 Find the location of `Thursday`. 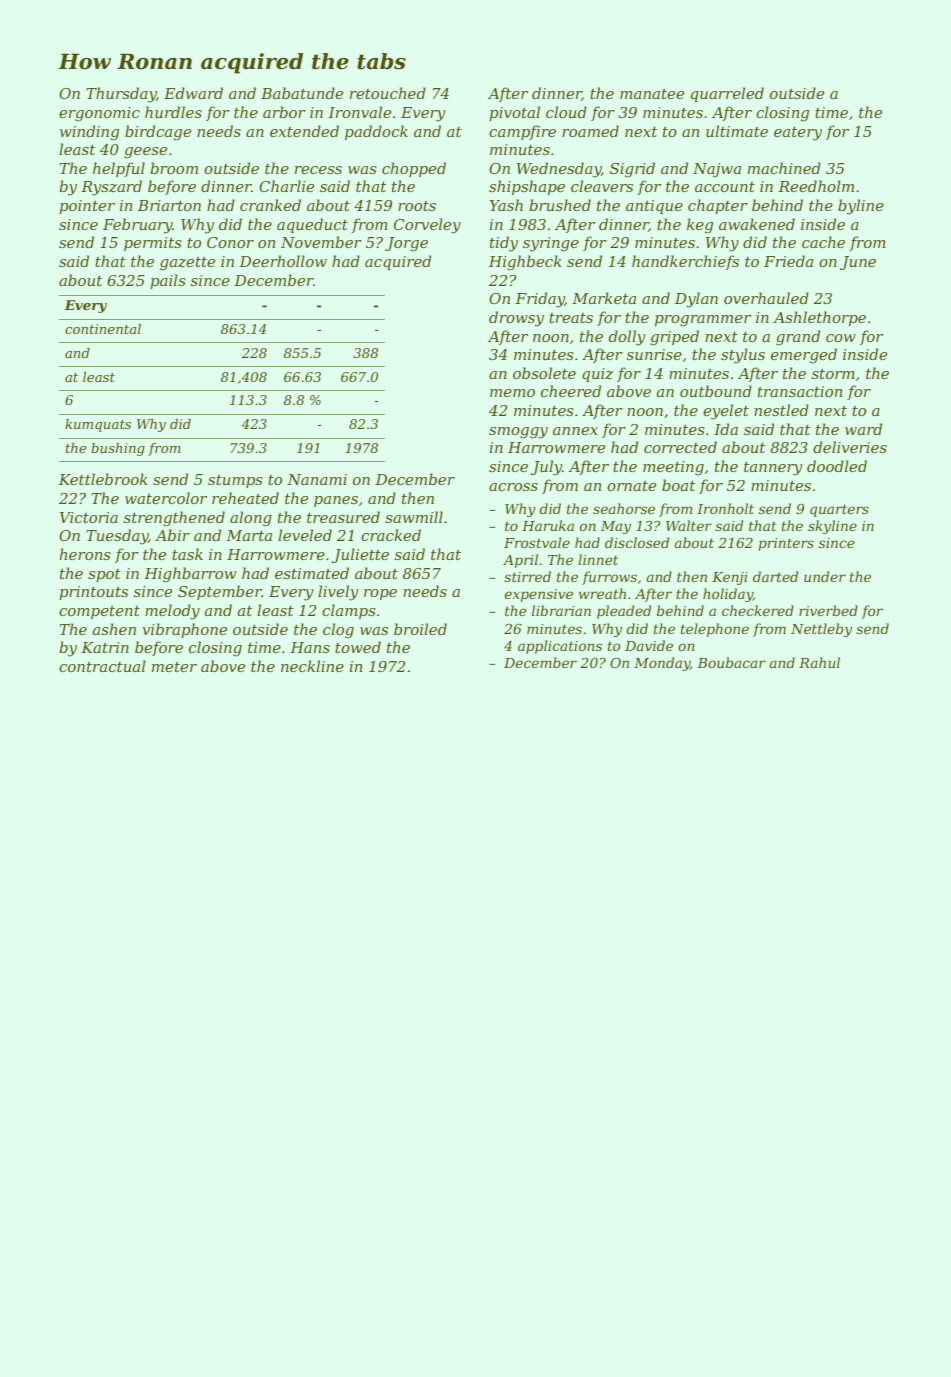

Thursday is located at coordinates (121, 95).
